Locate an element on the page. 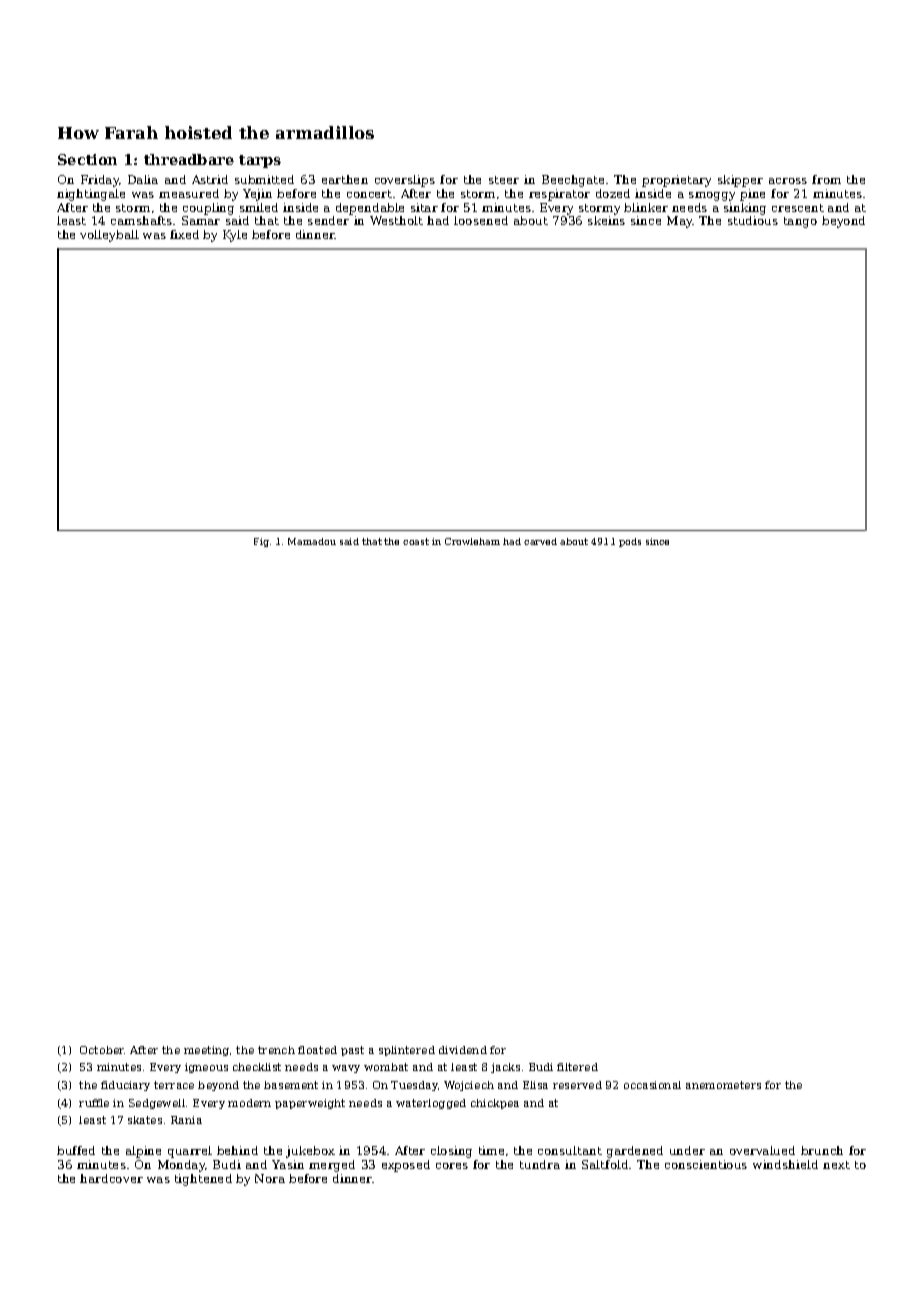  Fig is located at coordinates (261, 542).
